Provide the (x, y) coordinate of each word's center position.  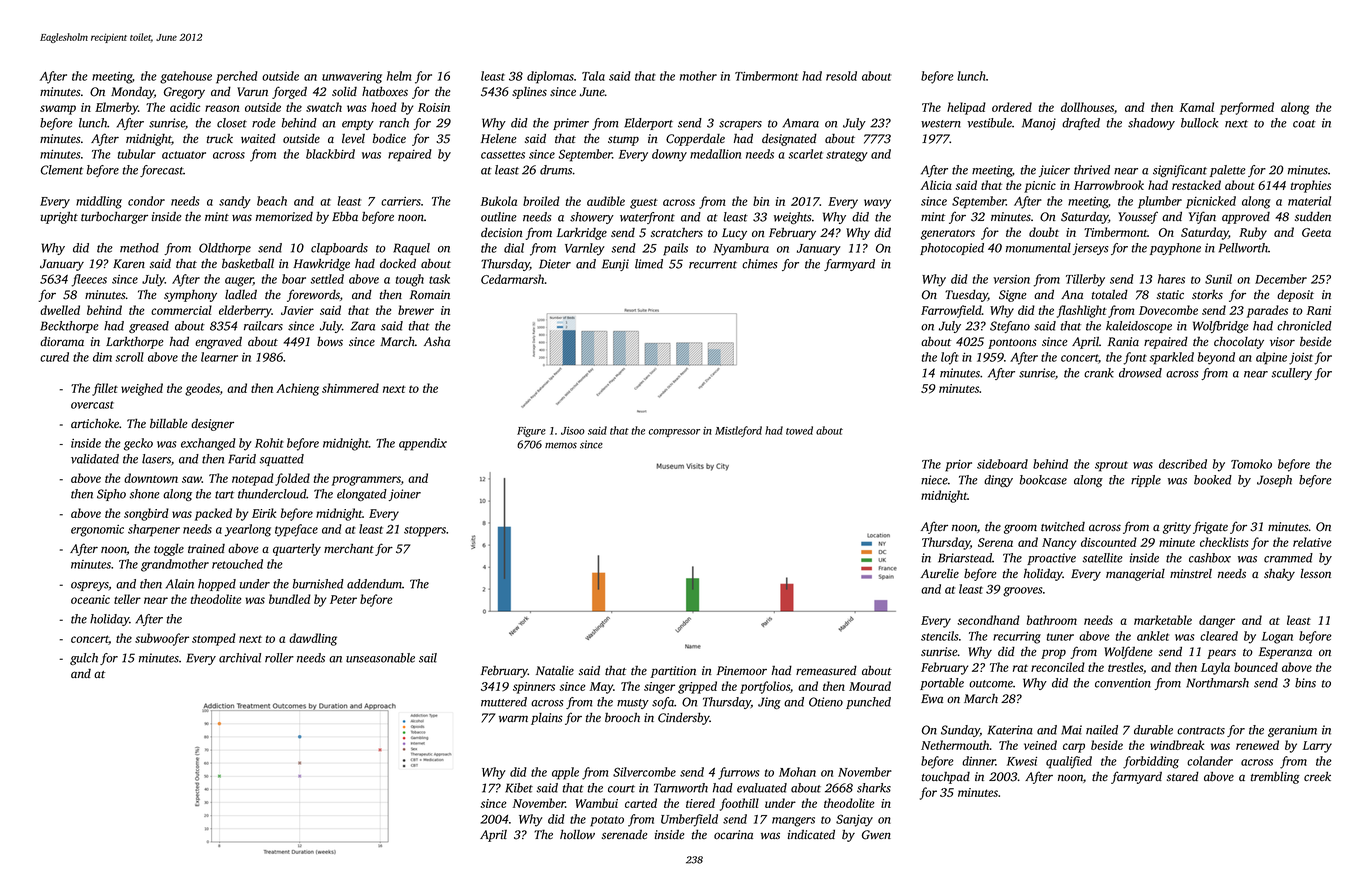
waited (258, 138)
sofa (663, 703)
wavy (877, 204)
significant (1180, 171)
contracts (1201, 731)
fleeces (89, 280)
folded (292, 479)
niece (934, 480)
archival (240, 658)
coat (1304, 124)
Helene (498, 139)
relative (1312, 542)
